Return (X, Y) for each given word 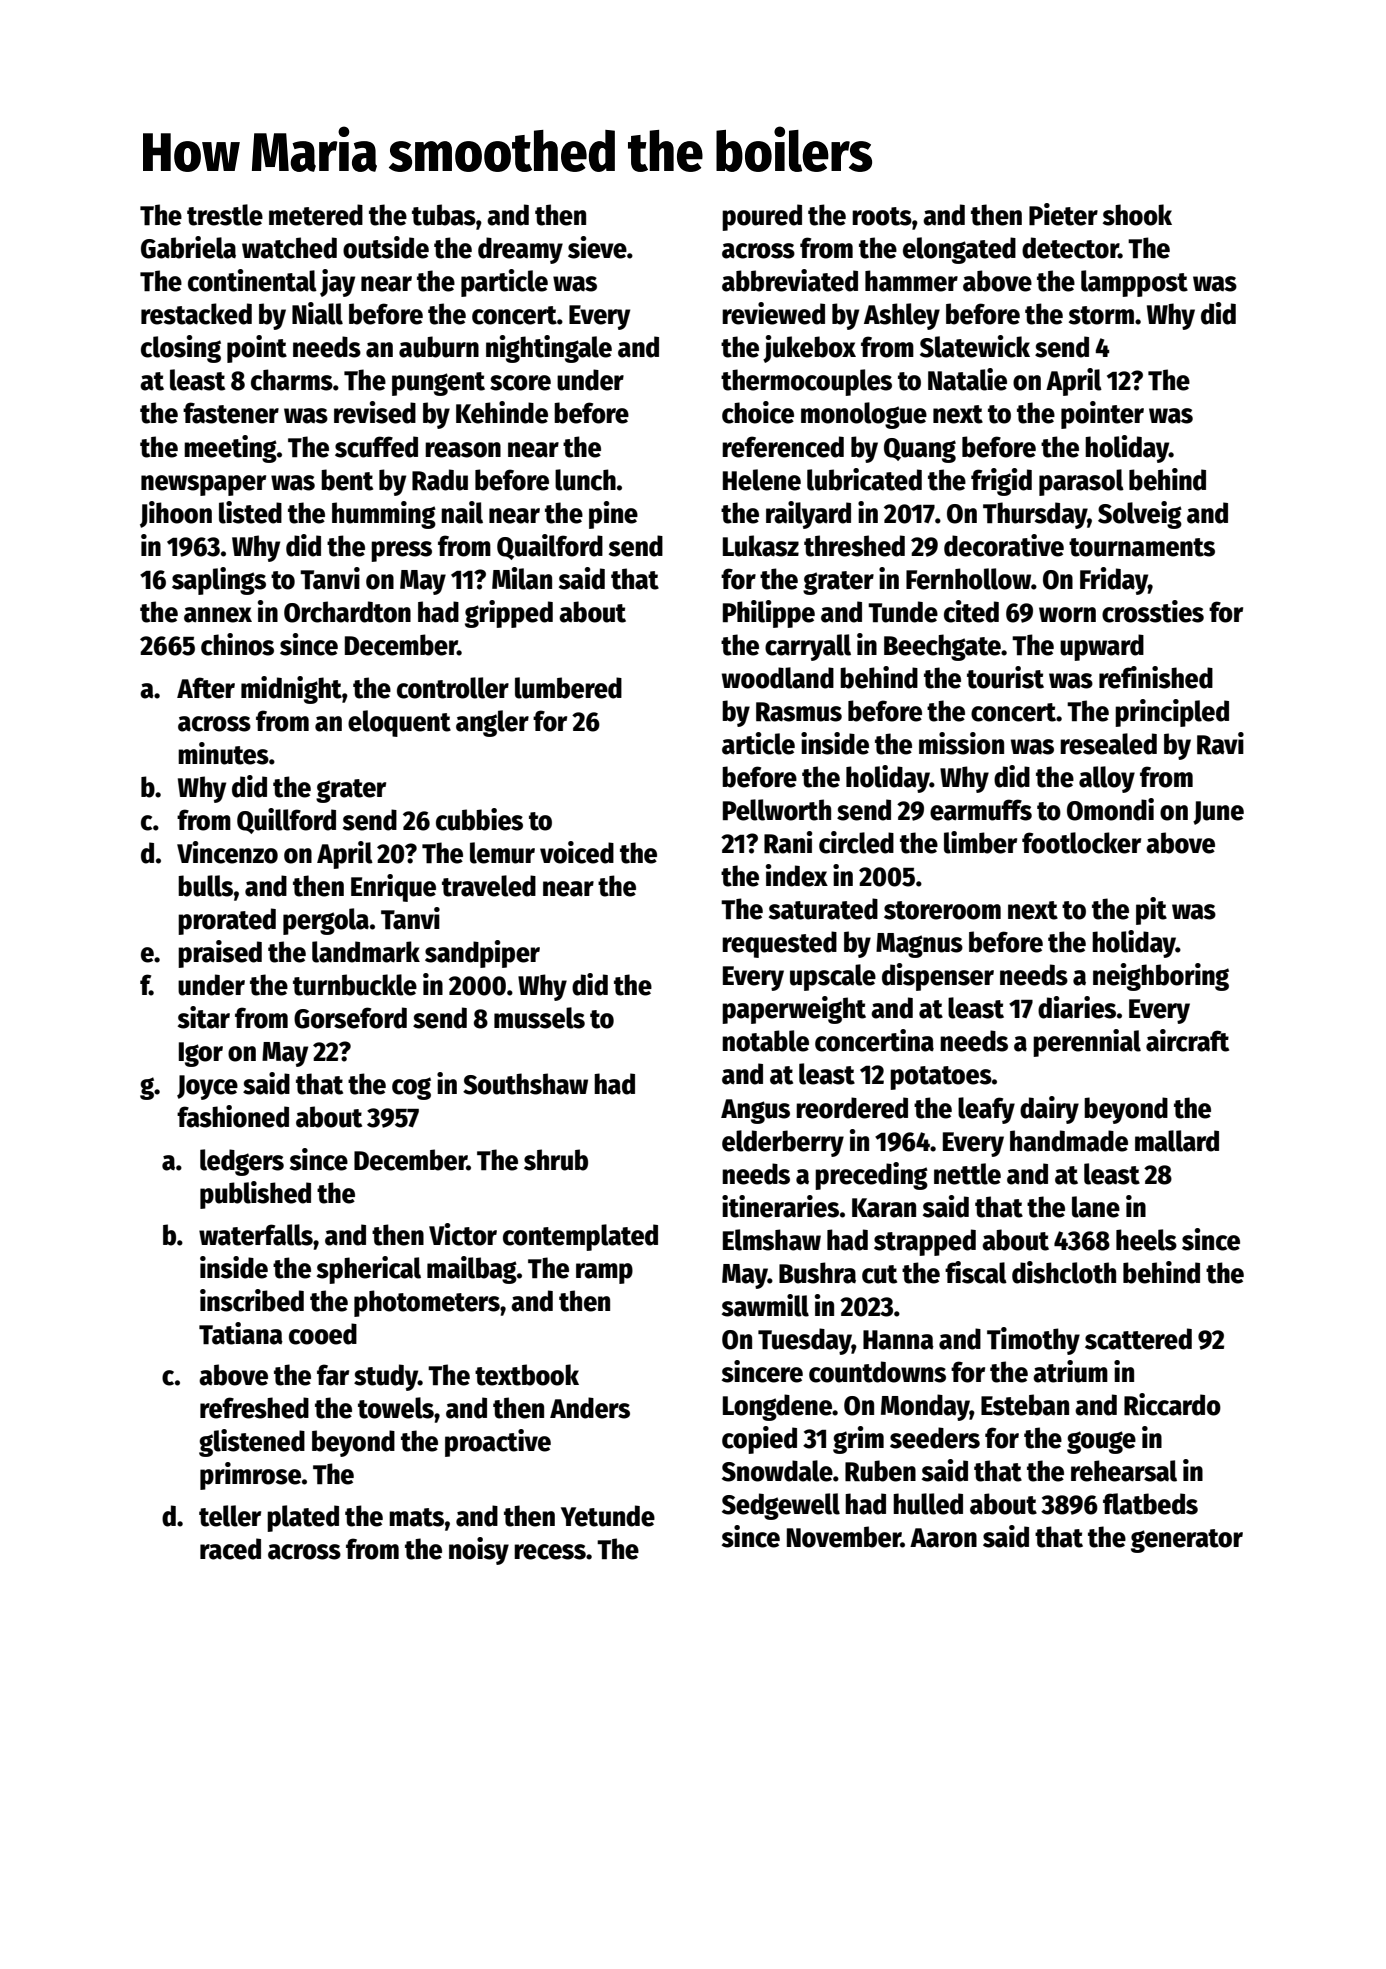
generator (1187, 1541)
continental (252, 280)
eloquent (399, 723)
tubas (444, 215)
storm (1101, 315)
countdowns (877, 1372)
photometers (427, 1303)
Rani (788, 842)
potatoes (941, 1078)
